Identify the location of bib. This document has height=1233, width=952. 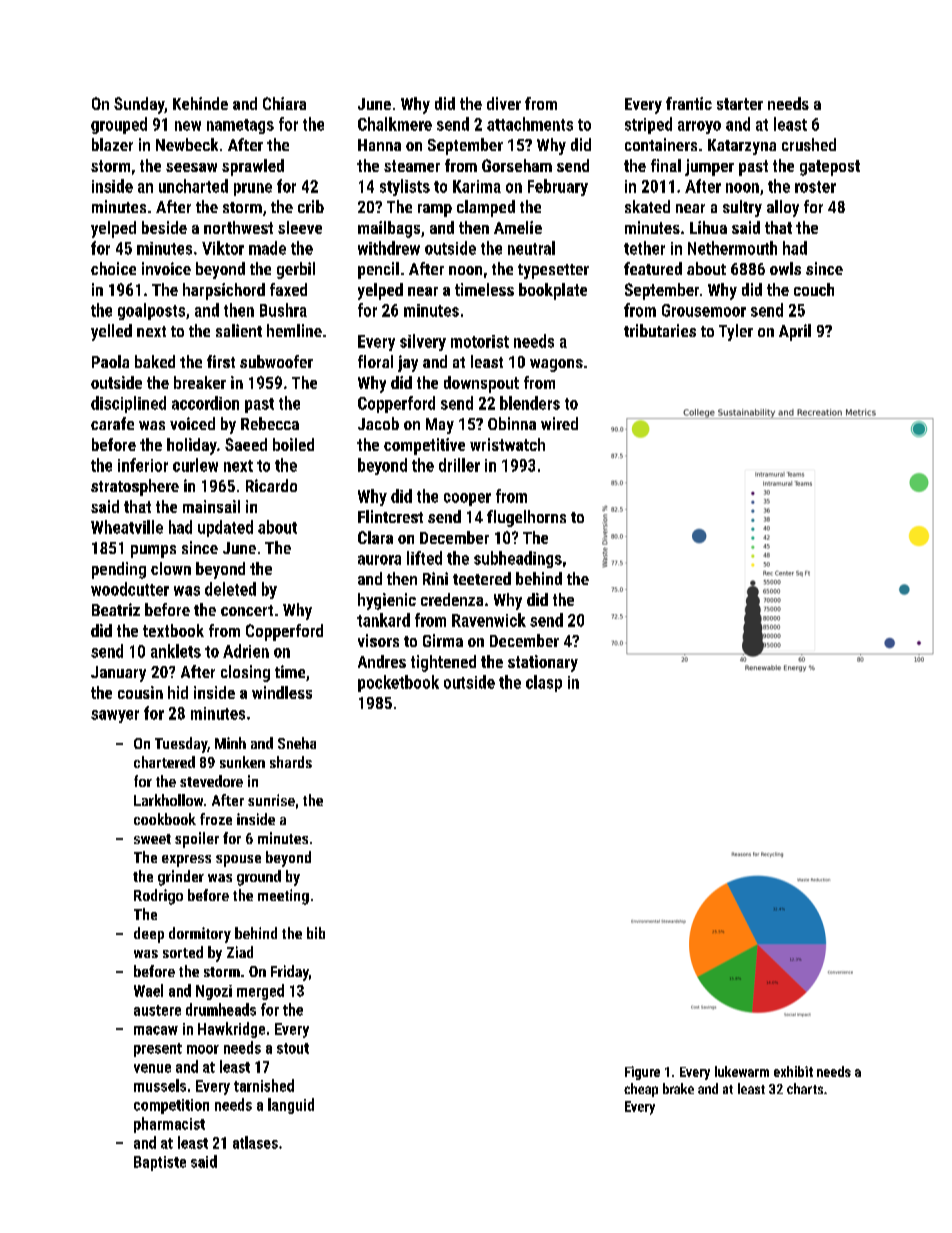
(316, 933).
